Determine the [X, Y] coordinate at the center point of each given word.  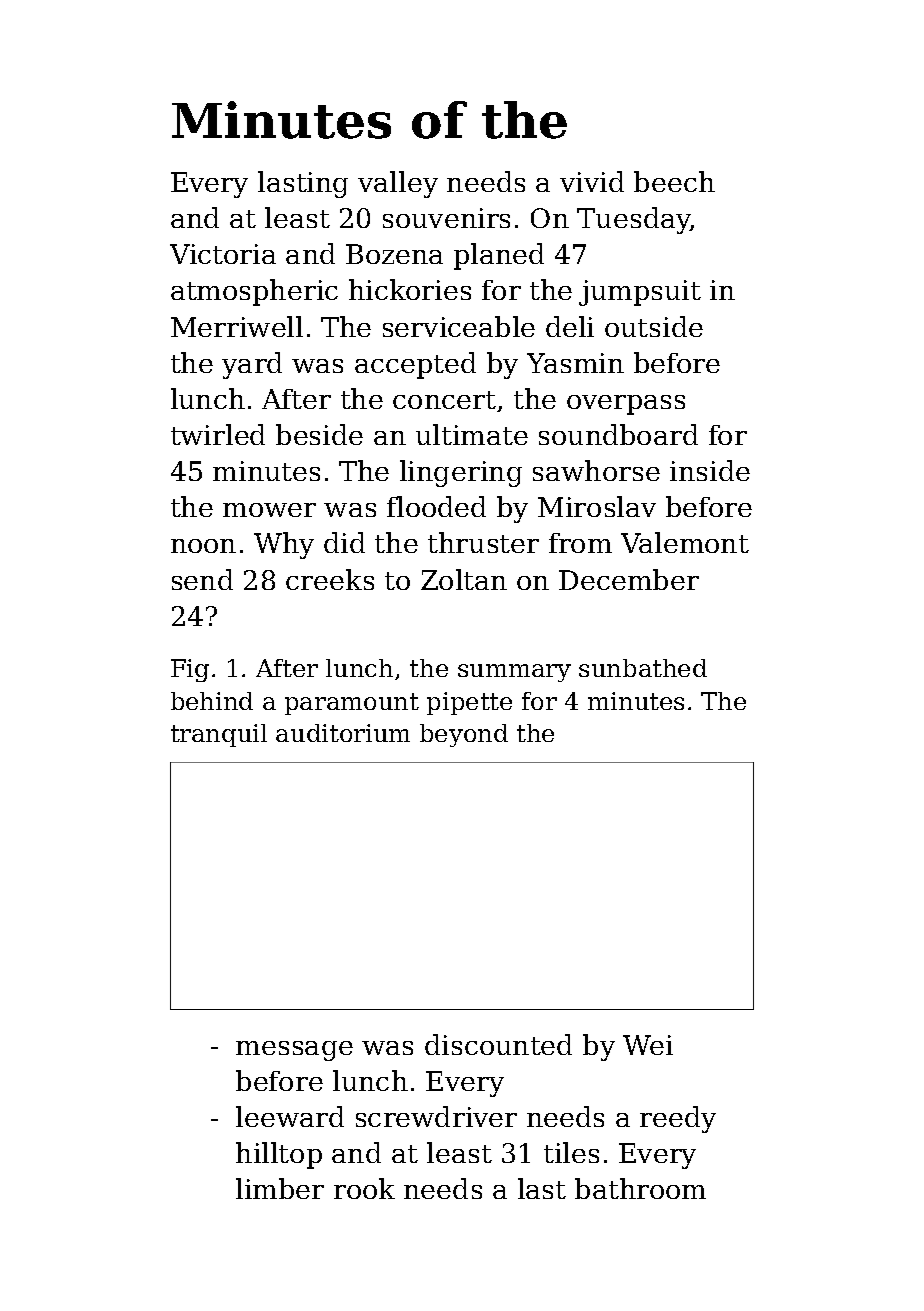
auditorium [343, 733]
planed [499, 256]
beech [674, 181]
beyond [464, 735]
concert [444, 400]
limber [280, 1188]
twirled [218, 434]
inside [710, 470]
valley [398, 184]
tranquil [219, 735]
